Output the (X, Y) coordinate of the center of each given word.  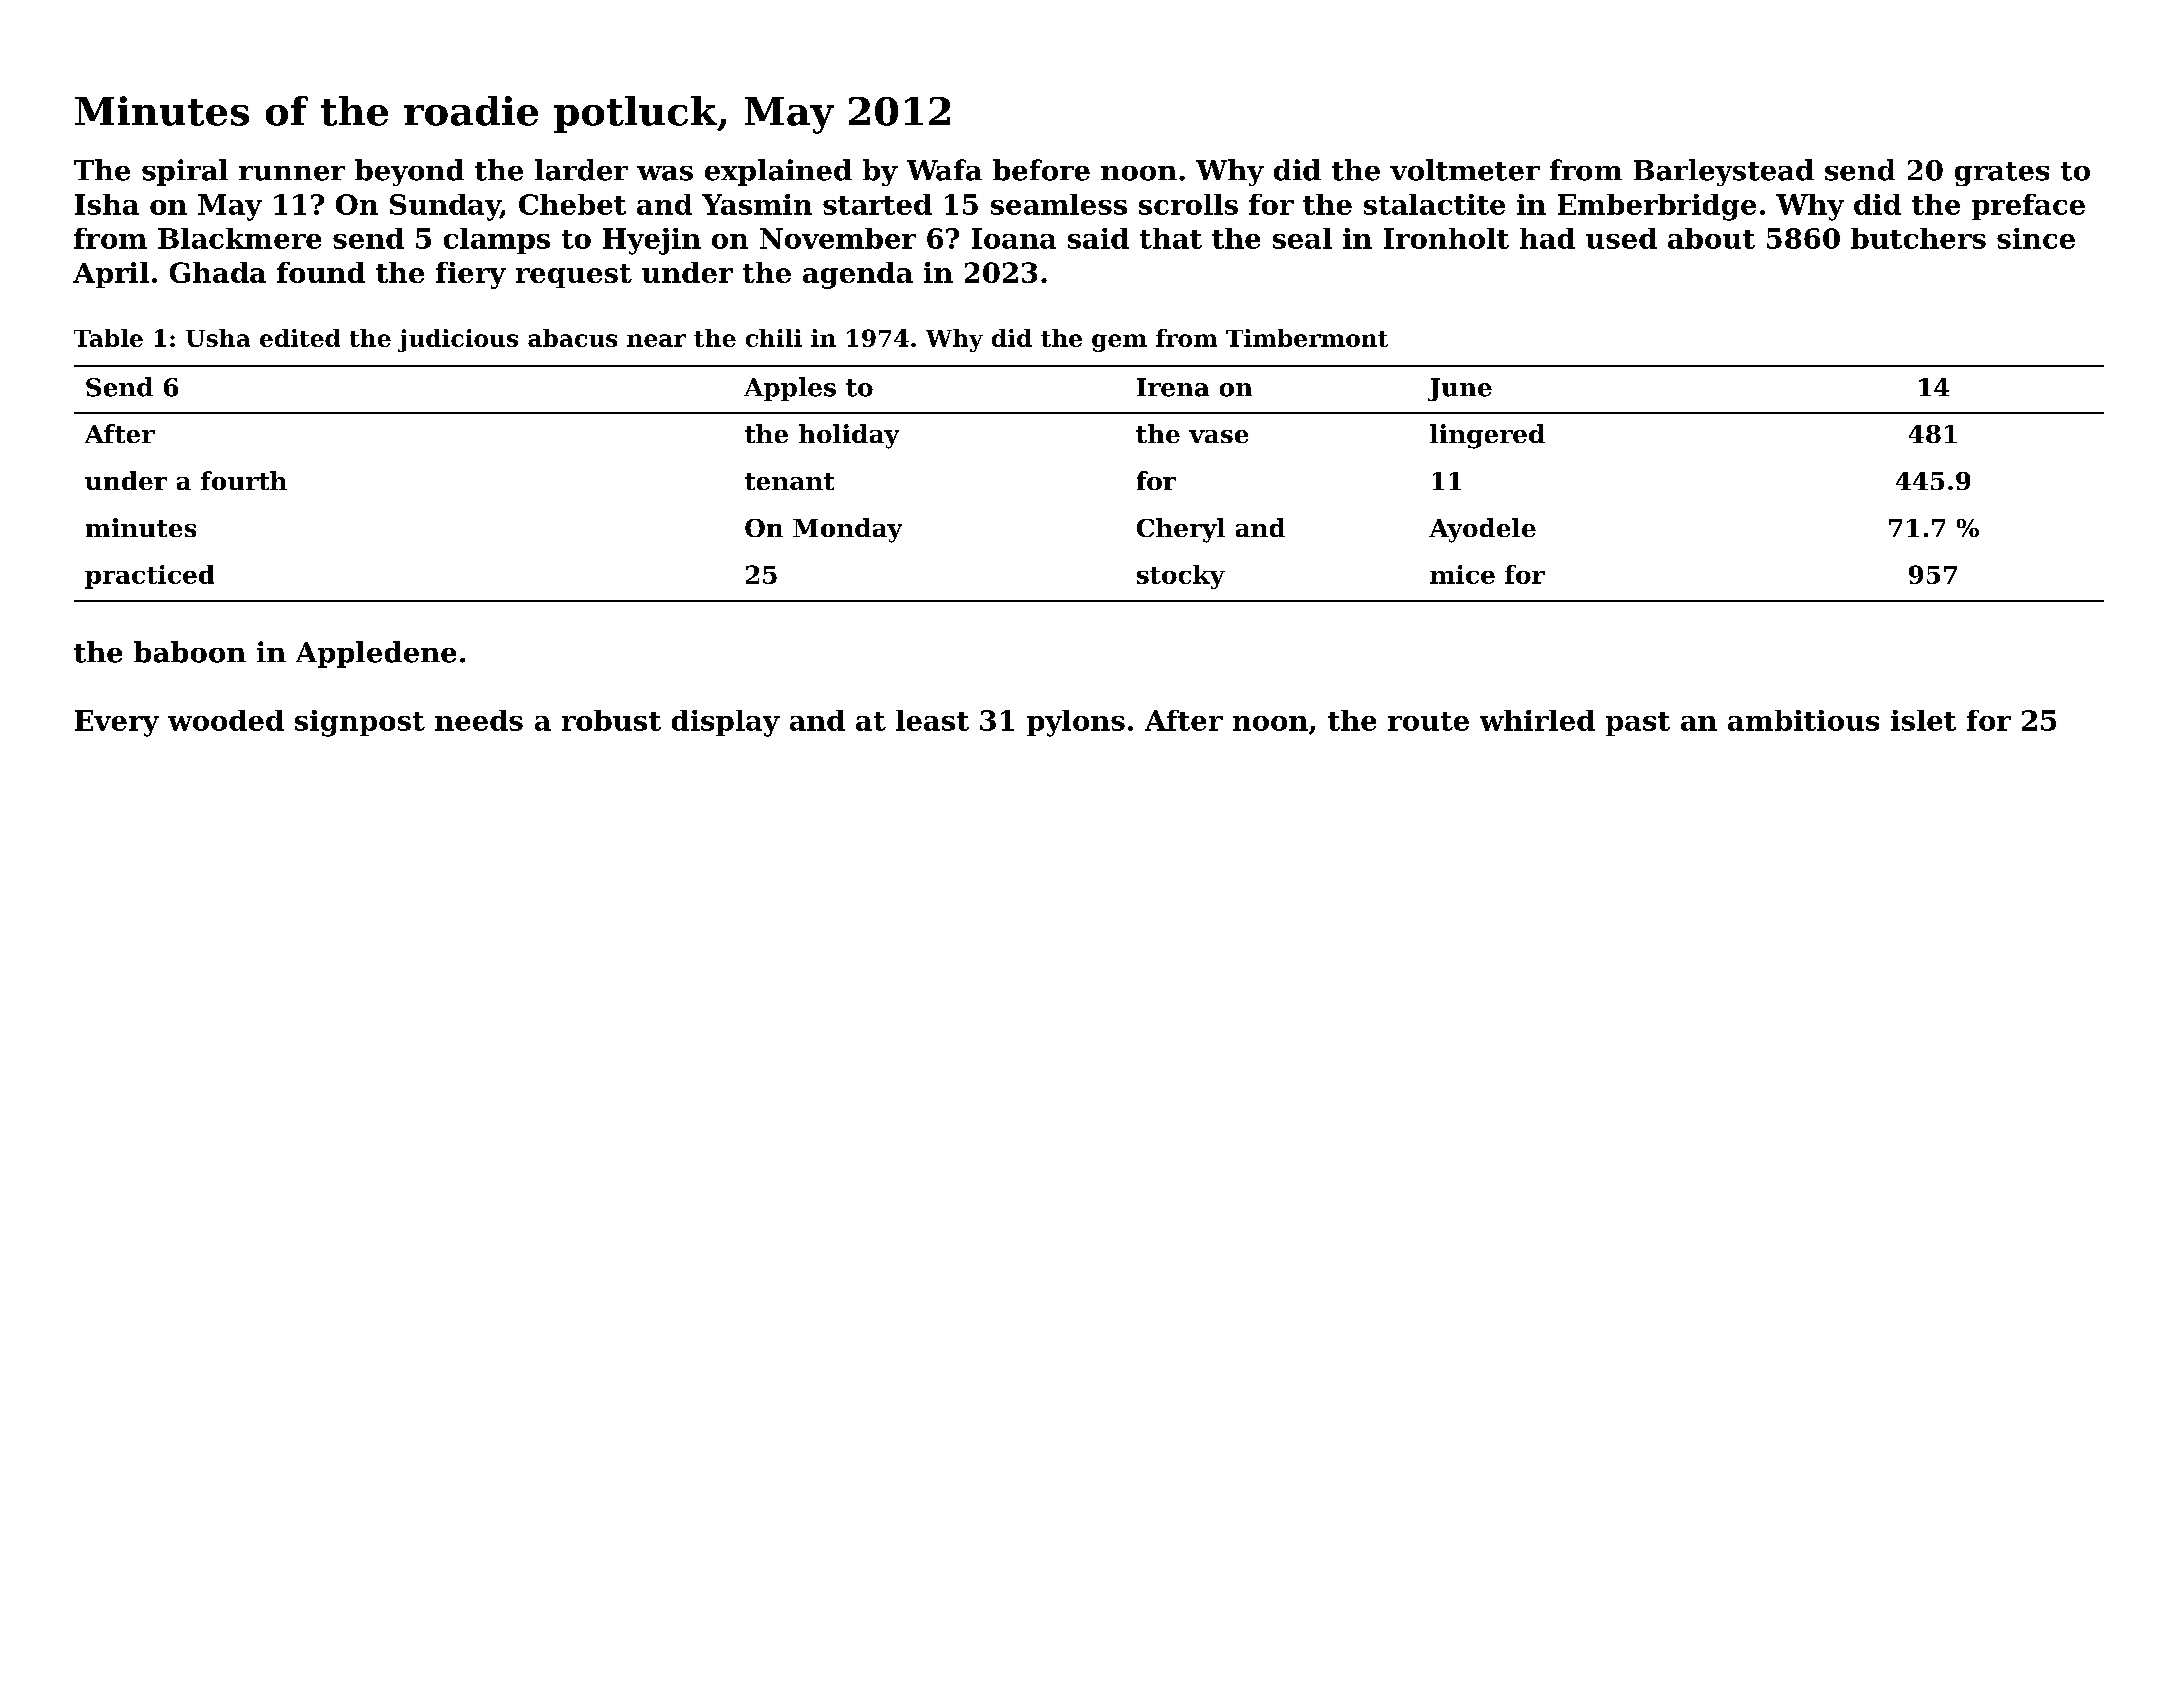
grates (2002, 174)
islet (1923, 720)
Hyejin (652, 241)
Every (117, 723)
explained (778, 172)
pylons (1076, 723)
